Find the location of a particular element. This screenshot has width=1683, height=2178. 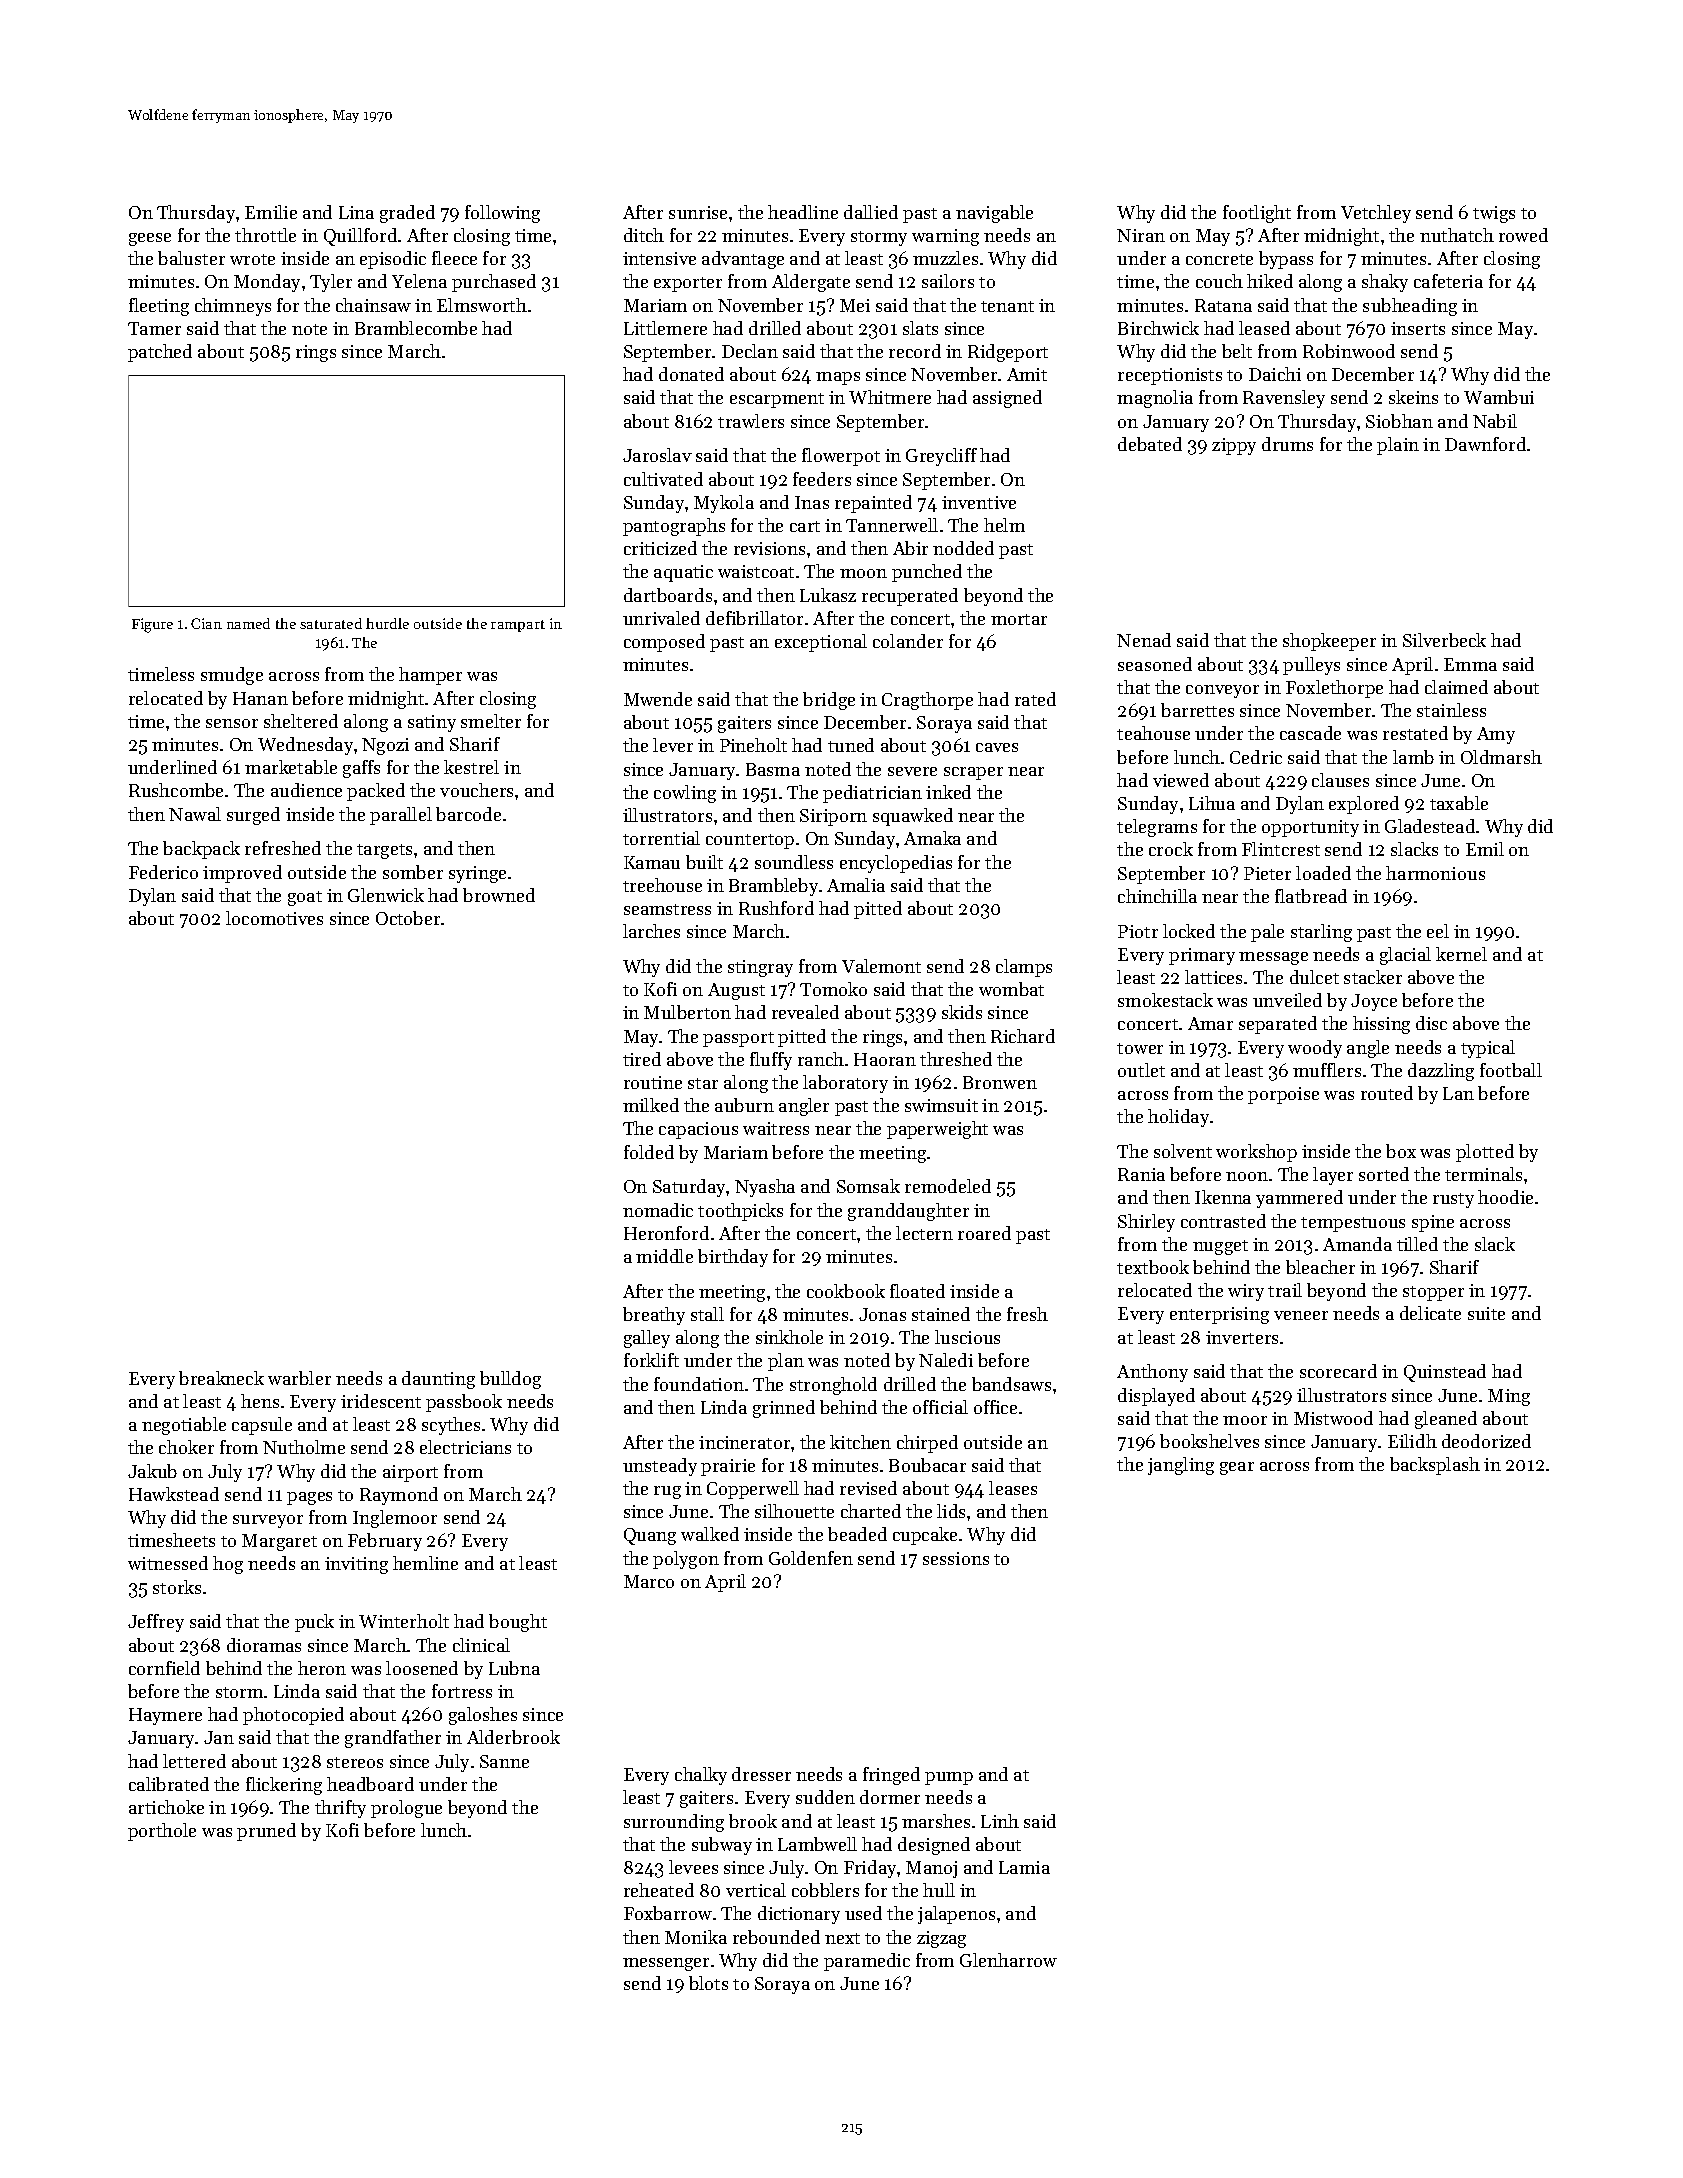

unveiled is located at coordinates (1287, 1000).
